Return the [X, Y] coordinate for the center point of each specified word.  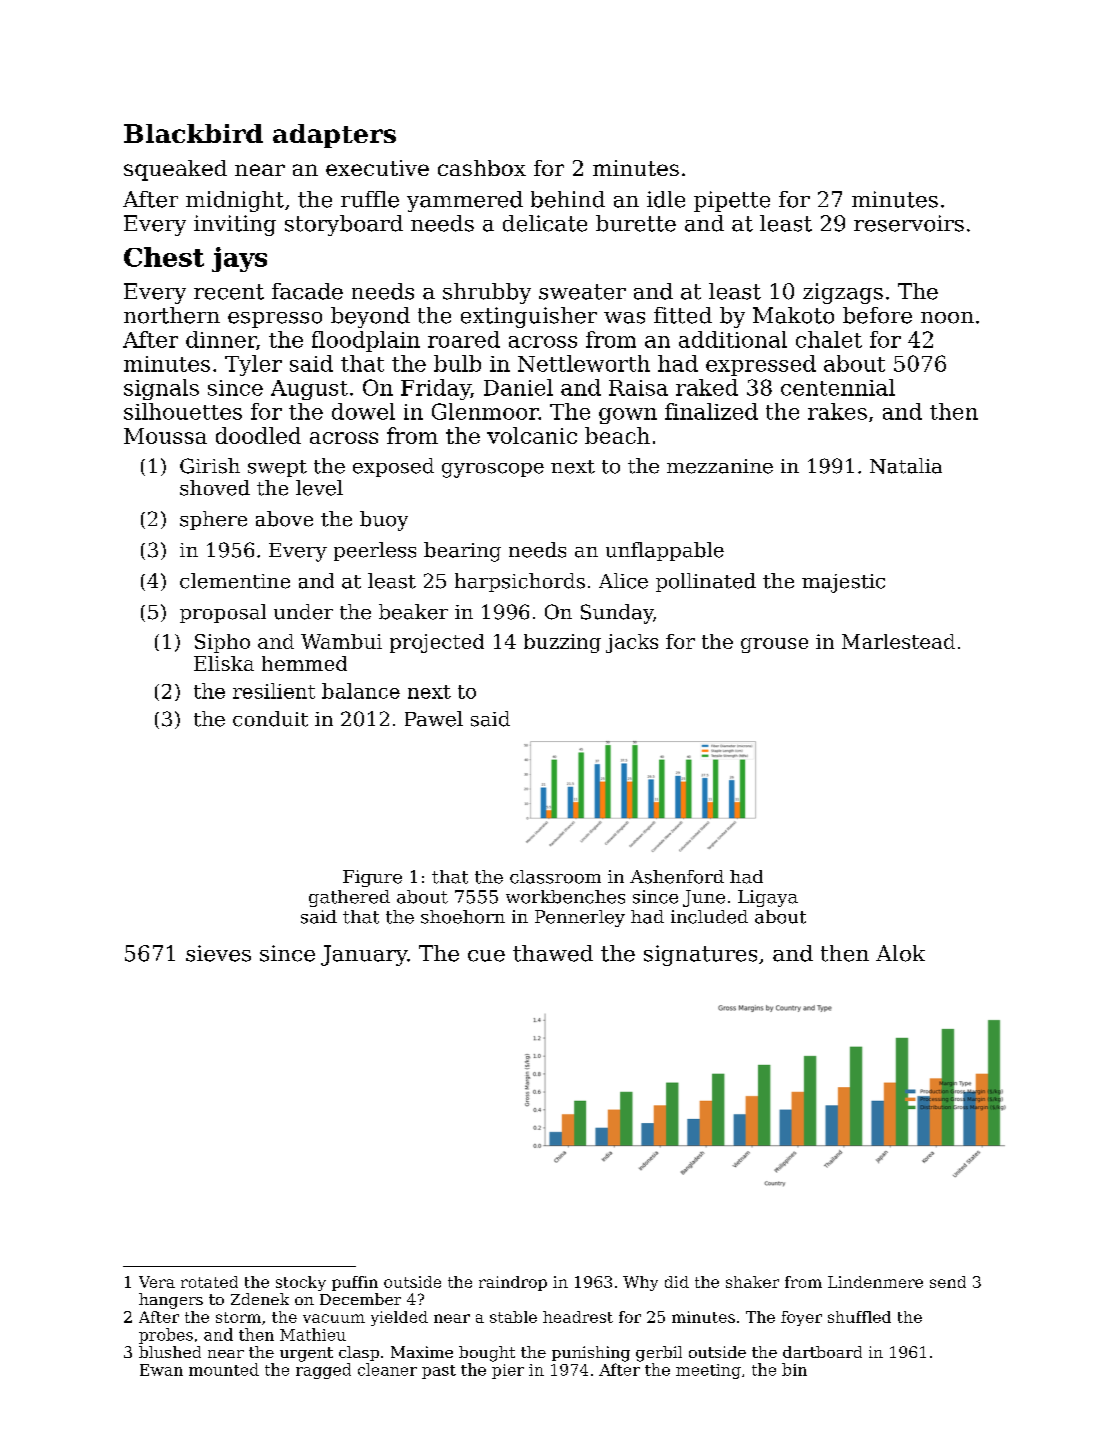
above [284, 519]
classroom [555, 877]
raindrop [513, 1283]
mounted [224, 1369]
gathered [349, 898]
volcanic [532, 435]
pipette [732, 201]
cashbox [482, 168]
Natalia [906, 466]
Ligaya [768, 898]
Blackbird [193, 133]
